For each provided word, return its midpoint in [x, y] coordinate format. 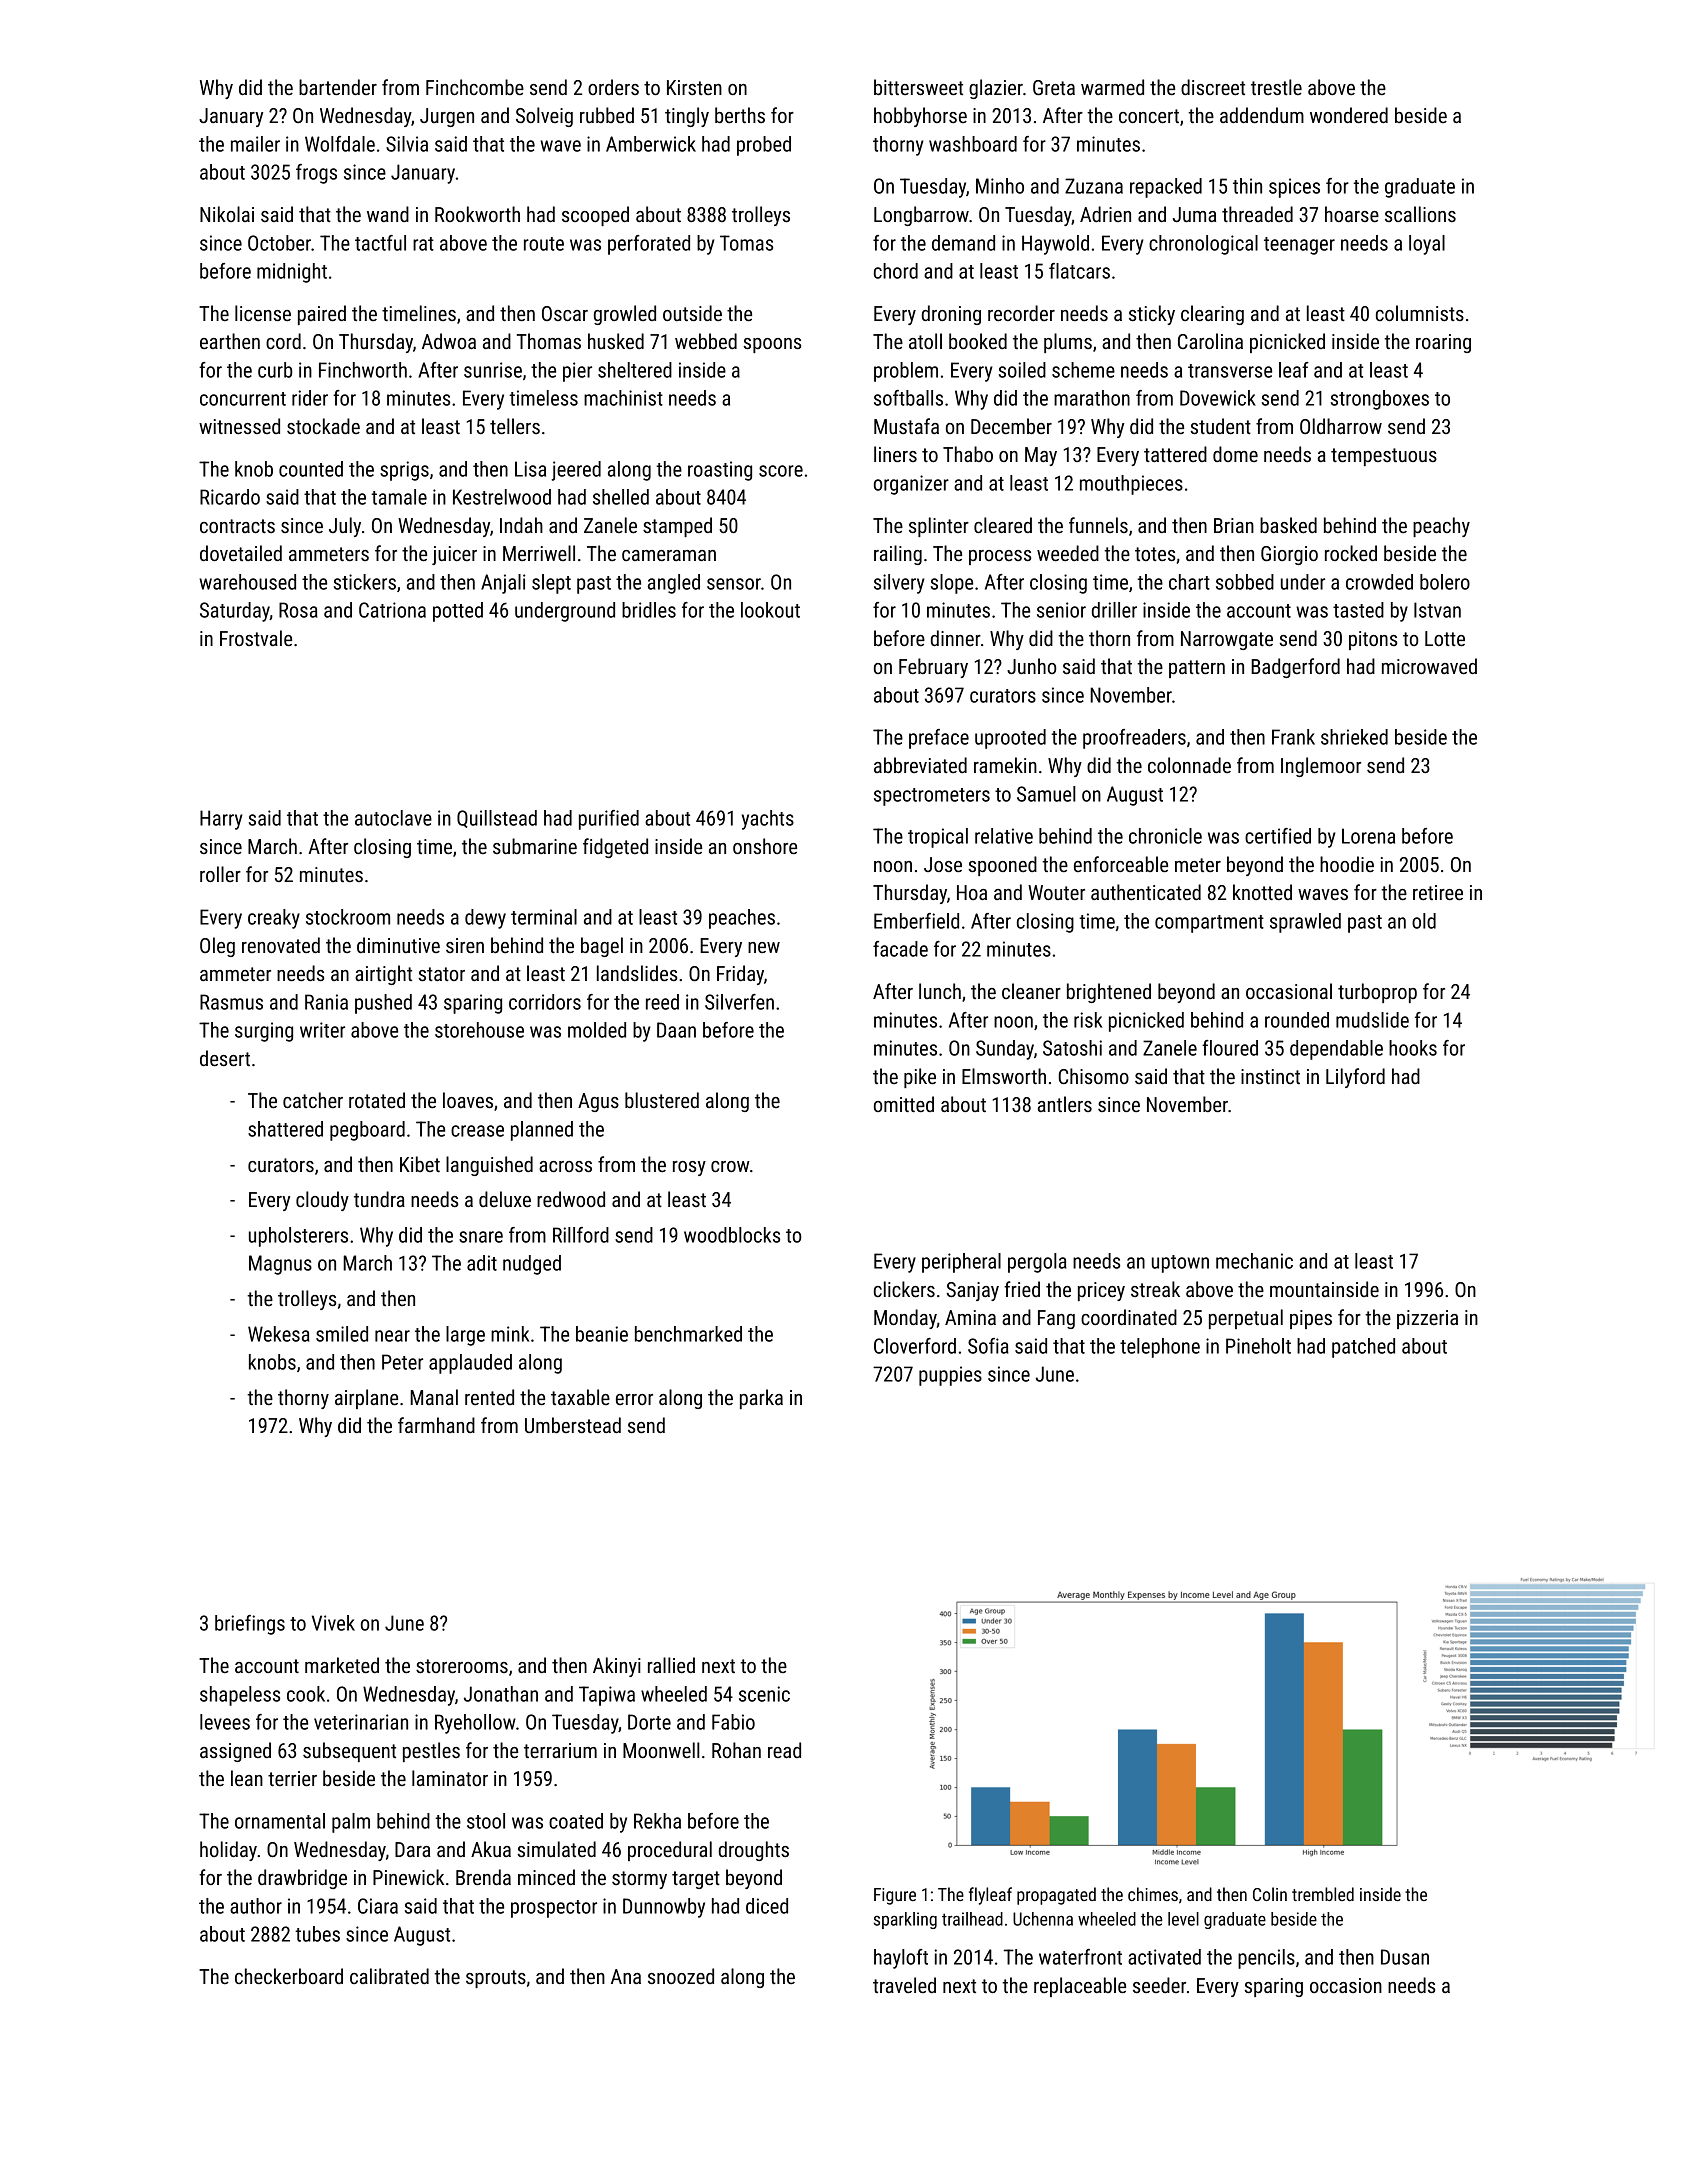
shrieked [1354, 737]
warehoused [247, 582]
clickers [904, 1289]
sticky [1152, 315]
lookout [770, 610]
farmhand [436, 1425]
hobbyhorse [920, 117]
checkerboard [289, 1976]
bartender [338, 87]
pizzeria [1427, 1319]
